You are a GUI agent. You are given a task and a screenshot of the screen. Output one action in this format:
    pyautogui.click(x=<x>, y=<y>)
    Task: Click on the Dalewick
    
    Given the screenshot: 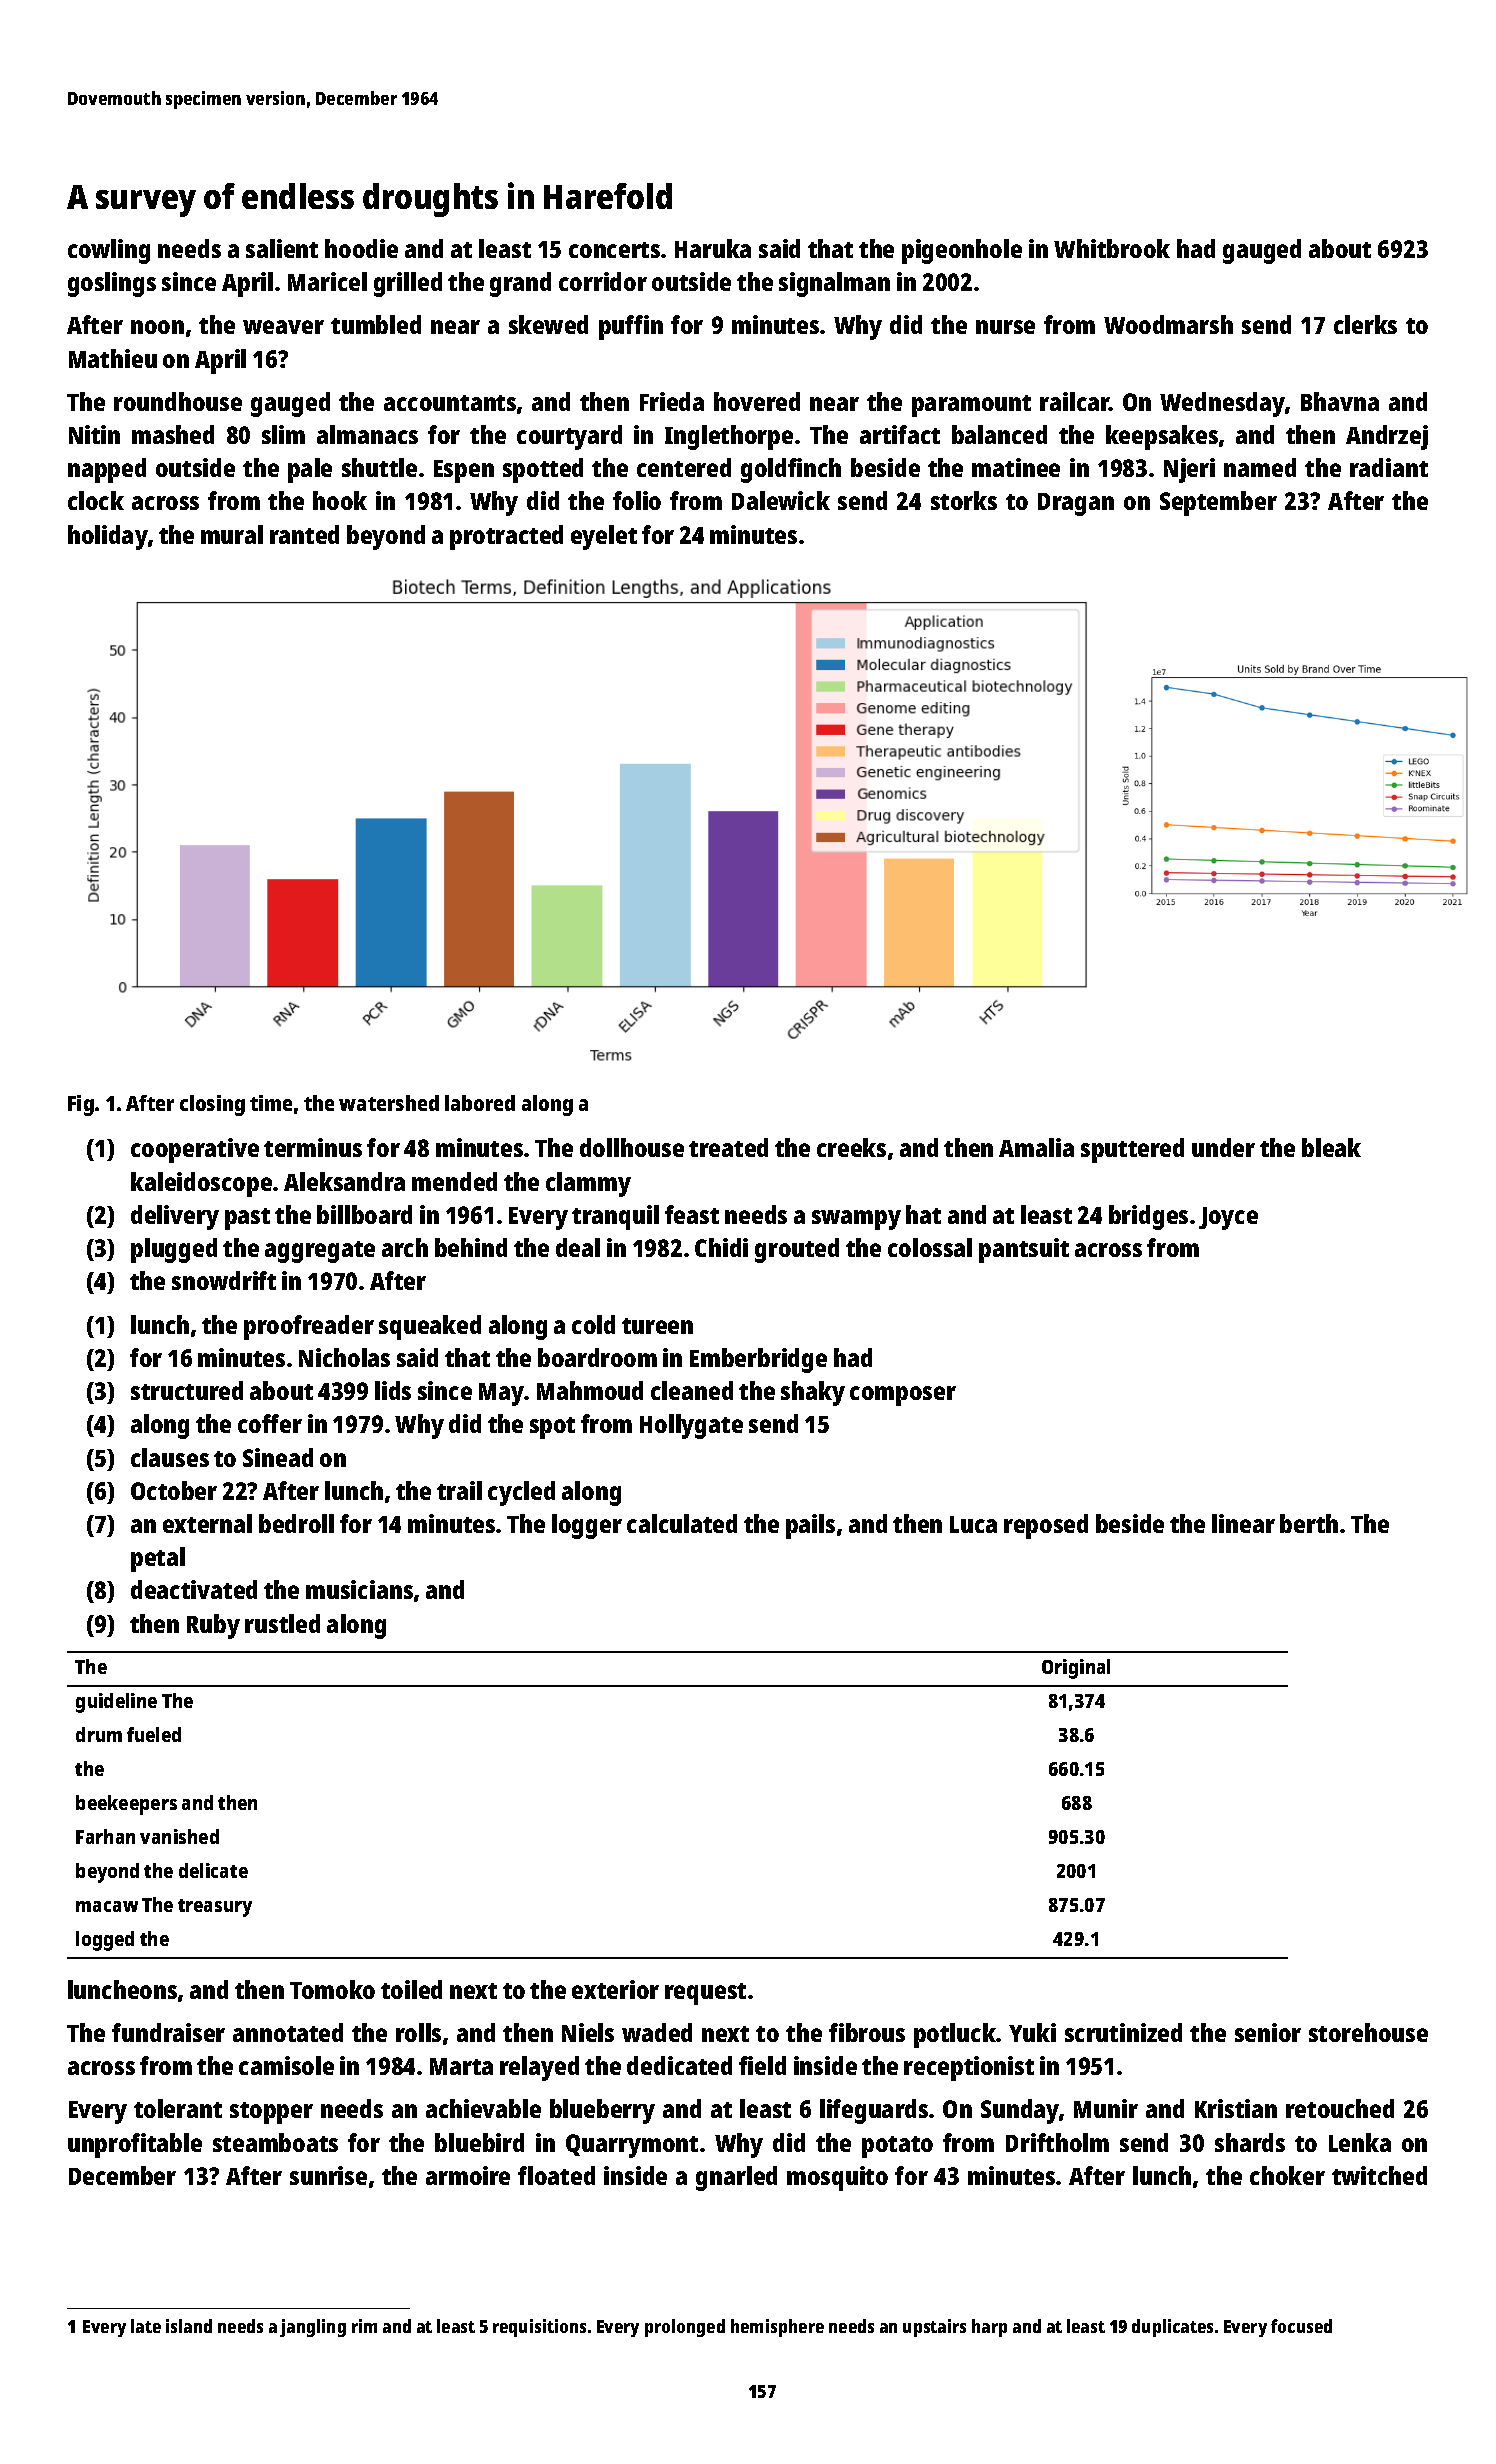 What is the action you would take?
    pyautogui.click(x=781, y=500)
